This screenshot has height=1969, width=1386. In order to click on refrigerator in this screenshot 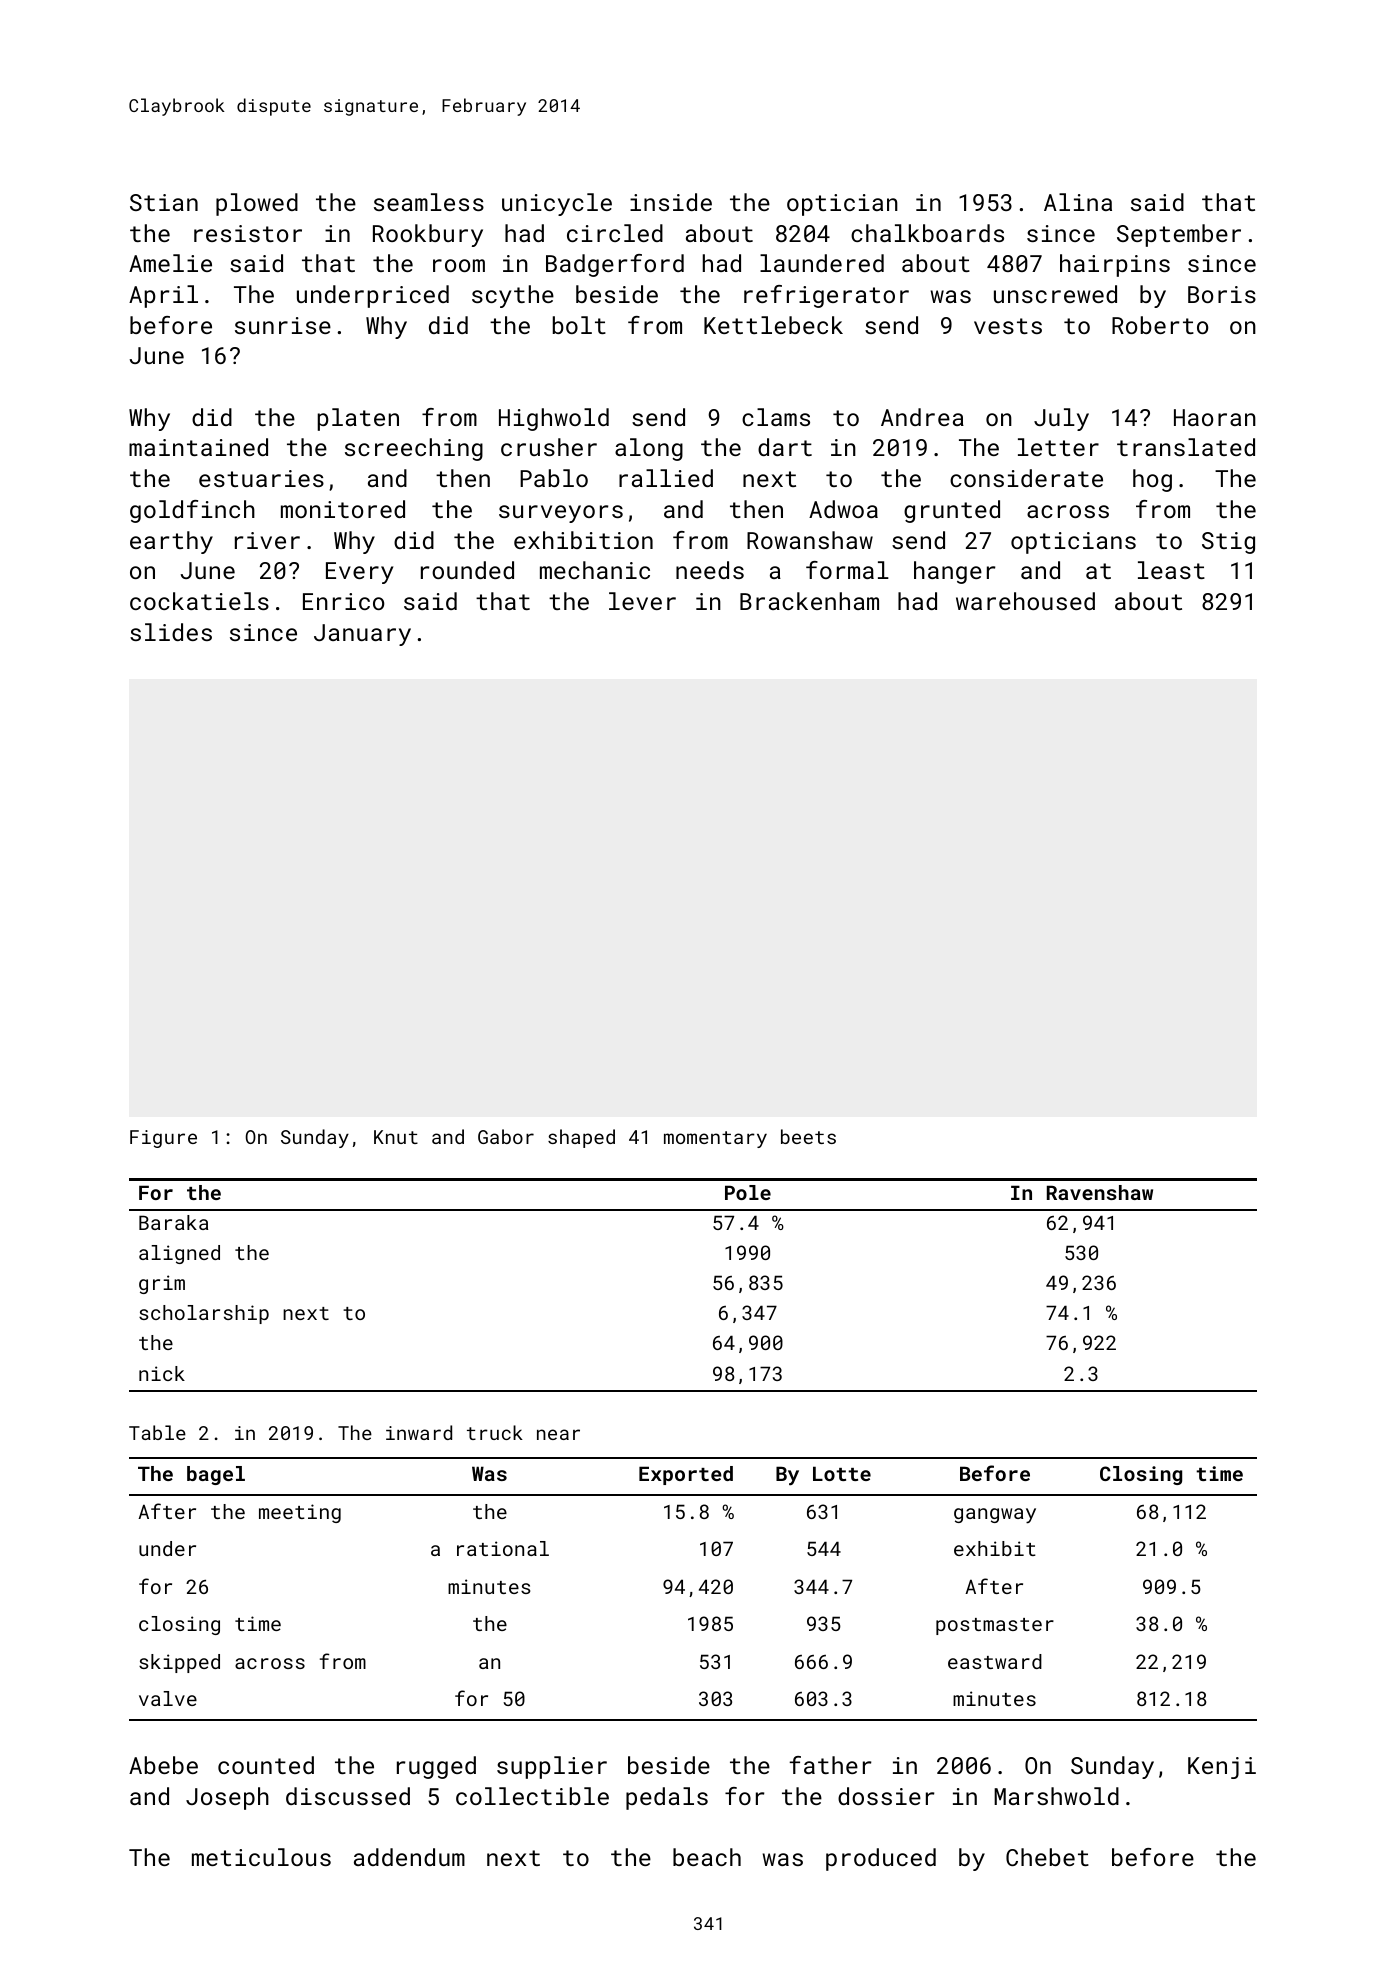, I will do `click(826, 296)`.
